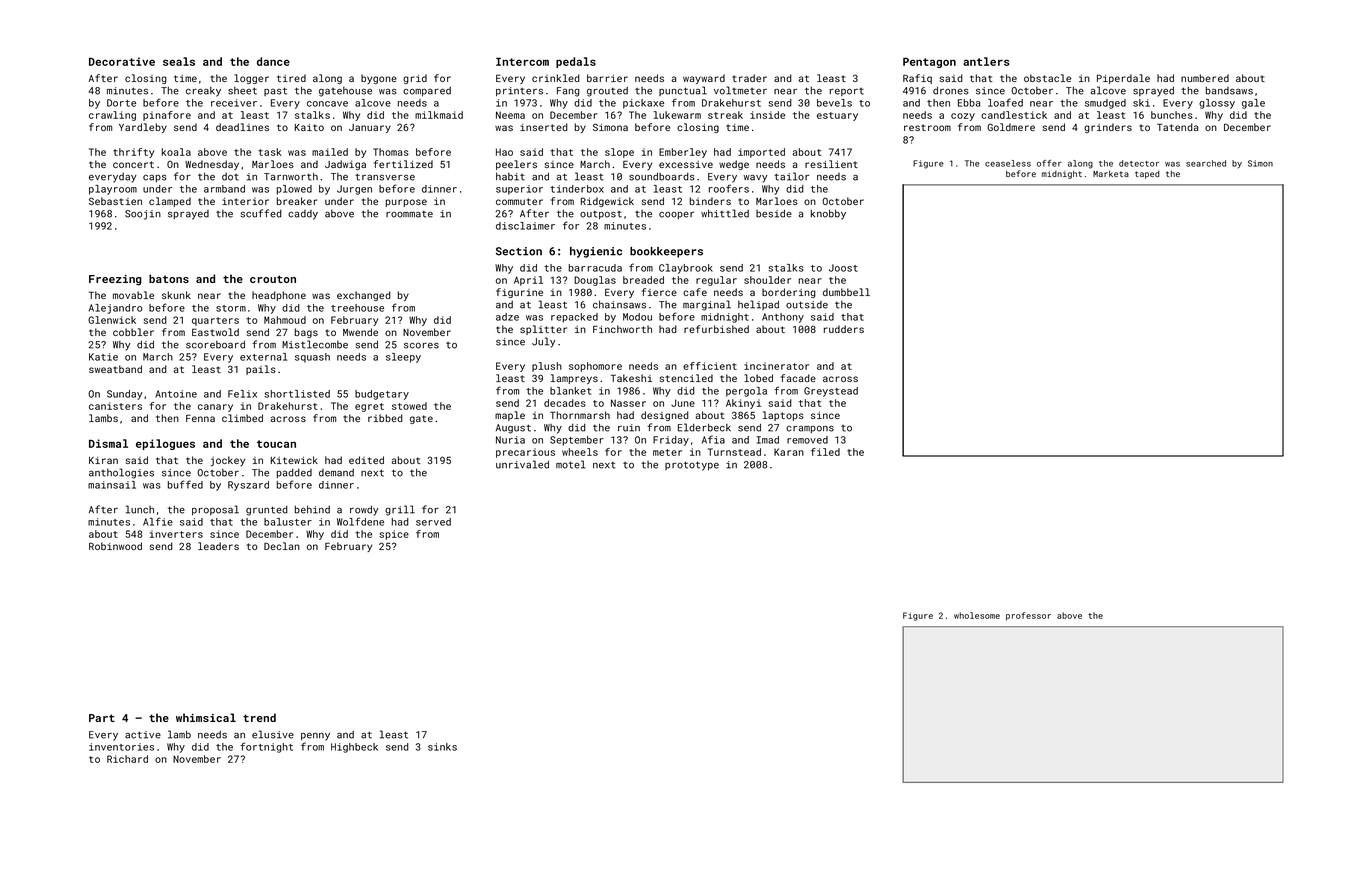 Image resolution: width=1372 pixels, height=887 pixels. I want to click on Robinwood, so click(115, 546).
